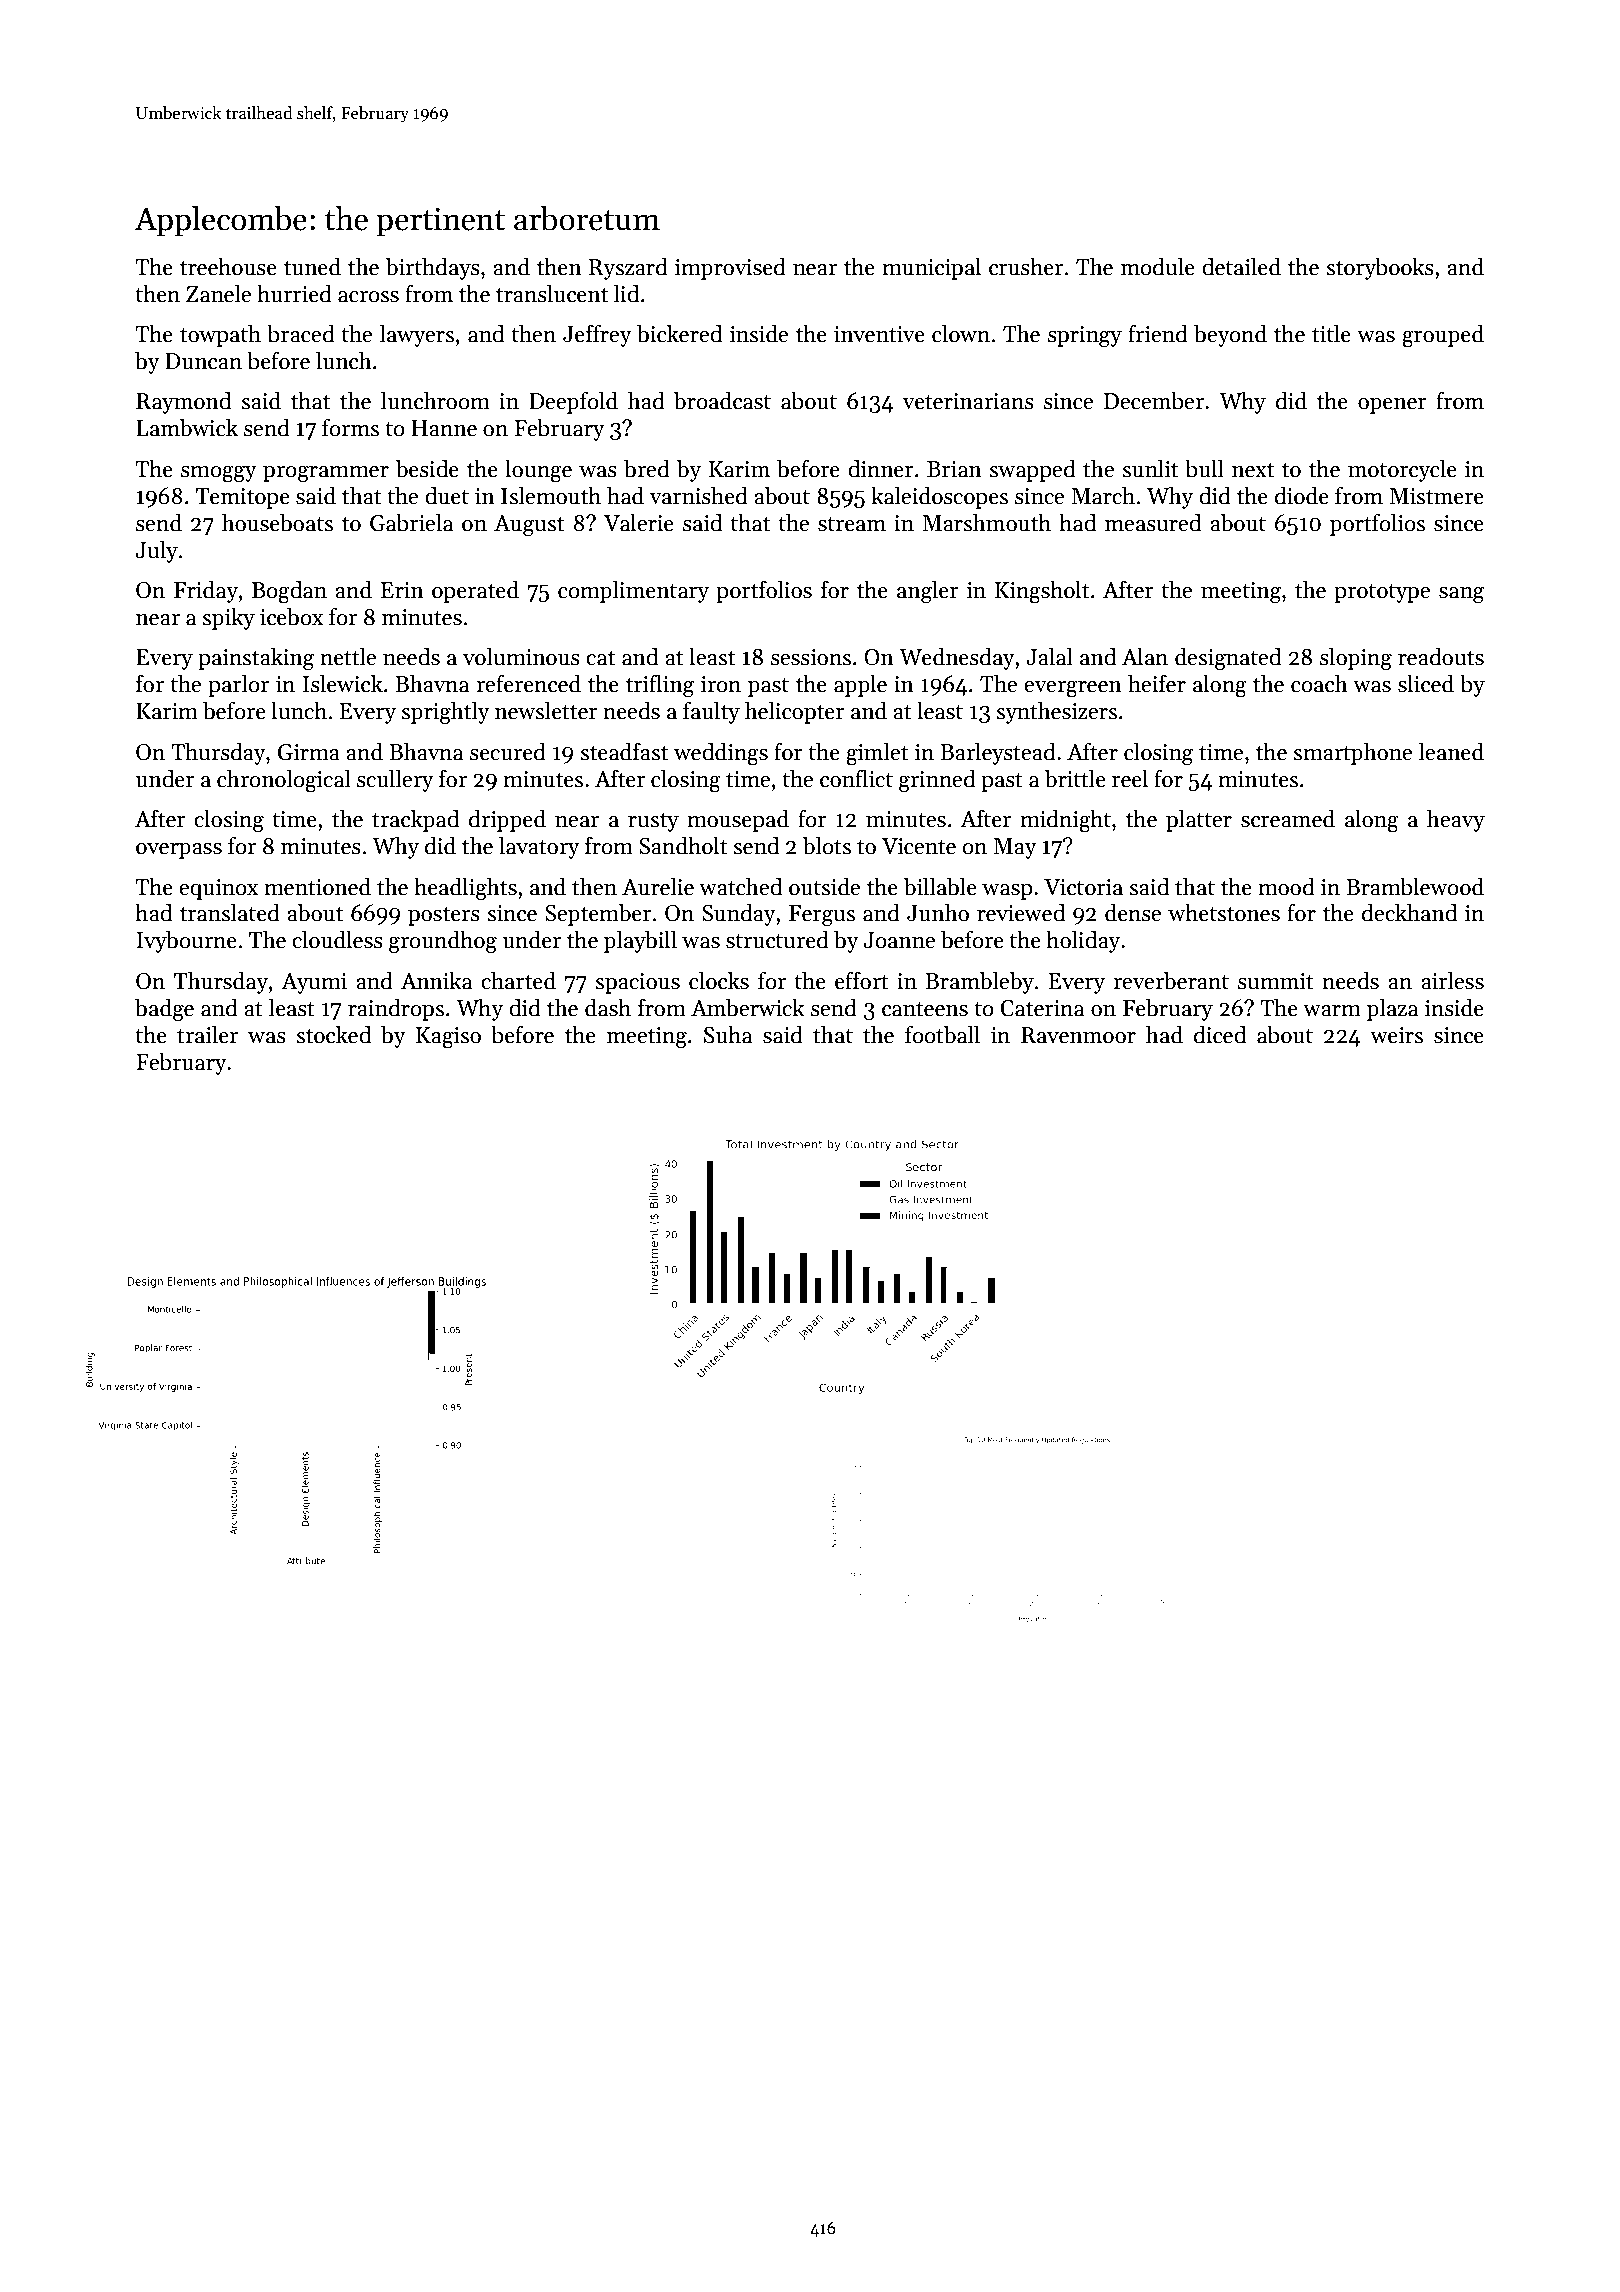  Describe the element at coordinates (277, 523) in the image. I see `houseboats` at that location.
